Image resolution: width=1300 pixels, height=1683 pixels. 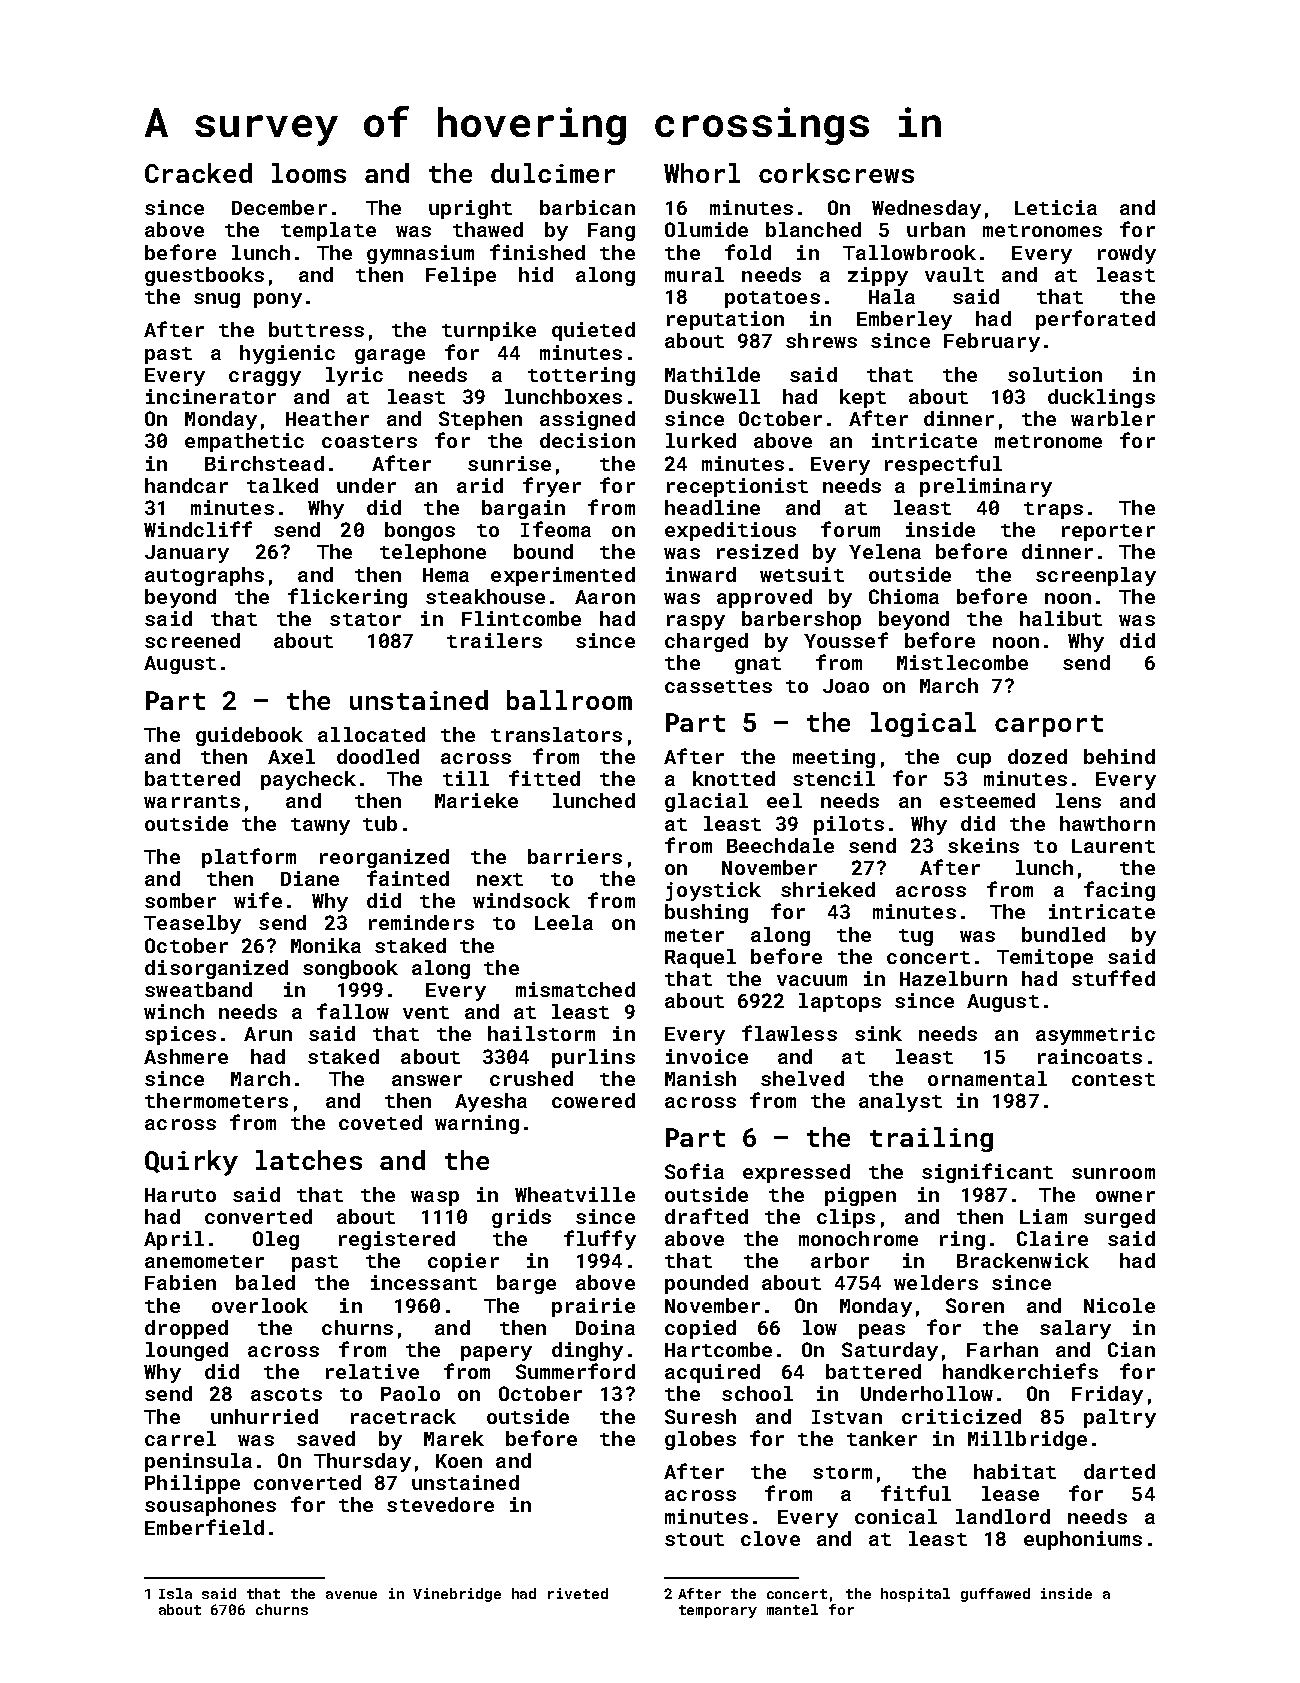 I want to click on coasters, so click(x=369, y=441).
